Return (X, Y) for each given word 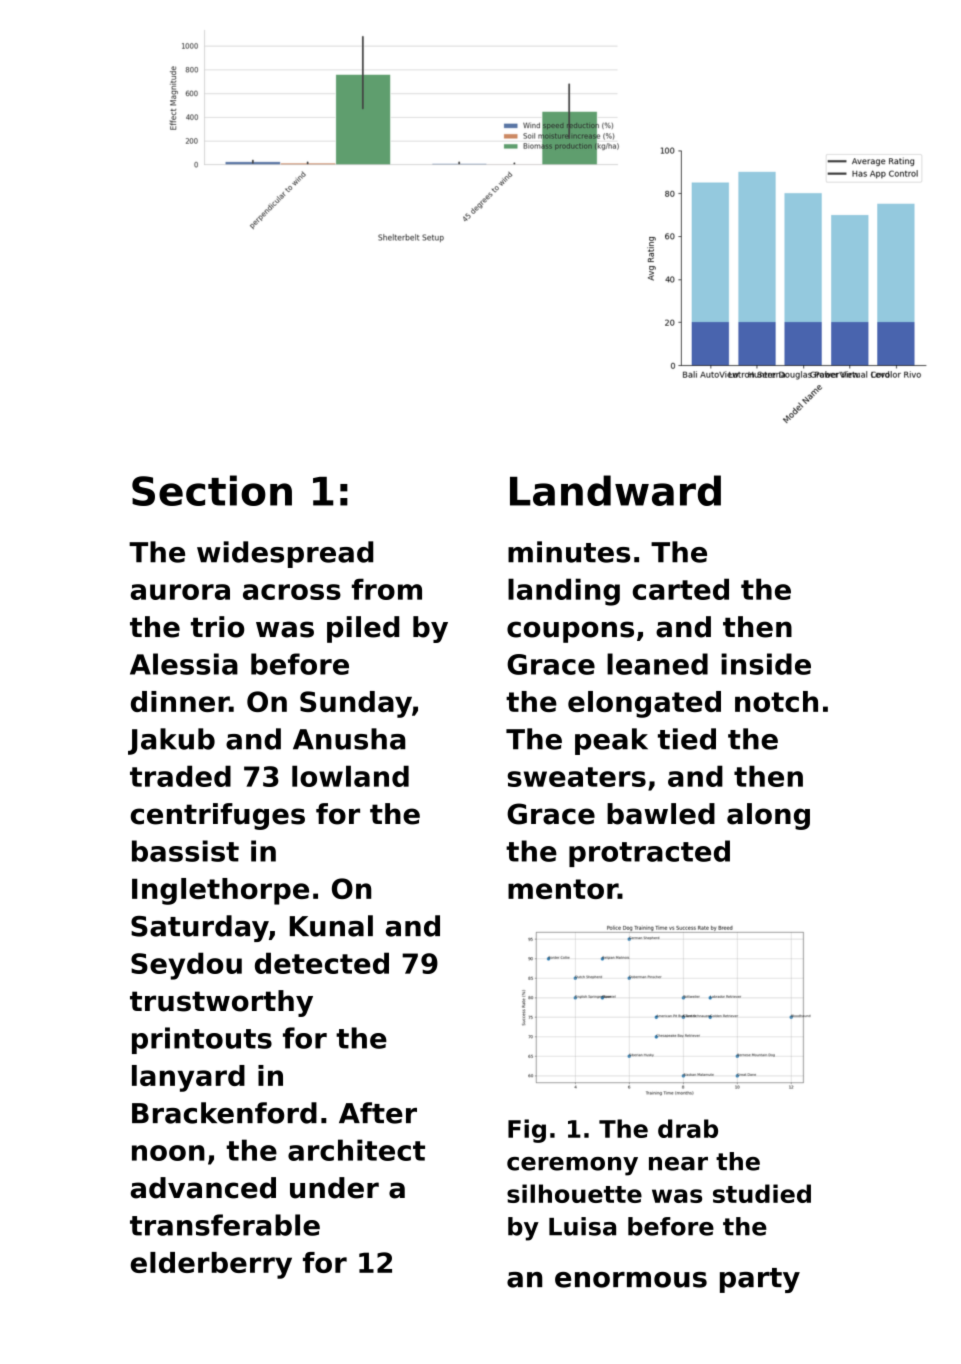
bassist (185, 851)
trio (218, 627)
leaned (657, 664)
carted (681, 589)
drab (688, 1128)
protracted (649, 853)
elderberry (211, 1265)
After (378, 1113)
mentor (563, 889)
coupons (570, 632)
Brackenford (224, 1113)
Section (212, 490)
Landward (615, 490)
